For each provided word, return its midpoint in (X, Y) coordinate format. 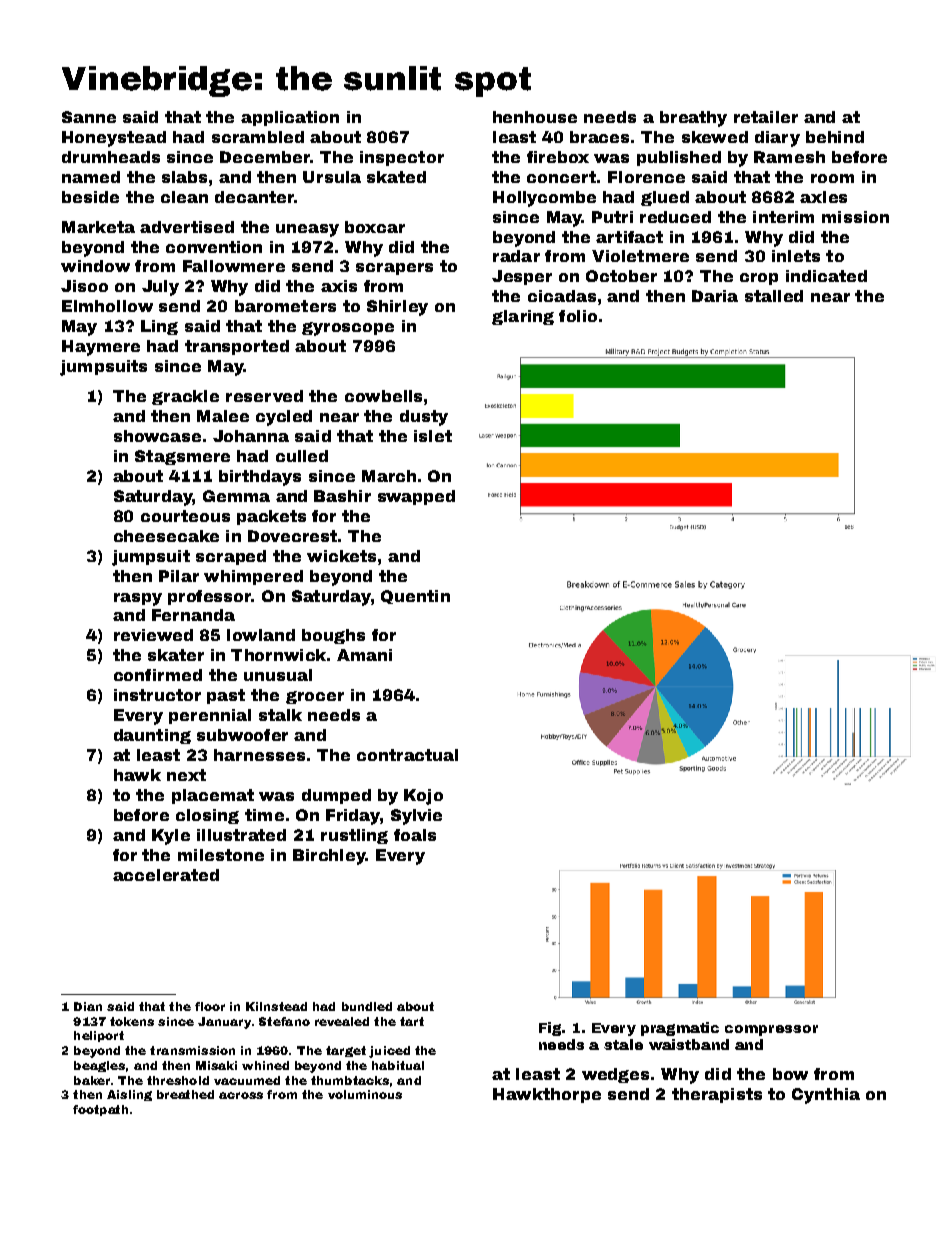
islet (433, 436)
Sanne (89, 117)
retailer (766, 117)
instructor (157, 695)
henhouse (535, 117)
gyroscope (348, 329)
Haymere (101, 348)
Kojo (423, 797)
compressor (771, 1030)
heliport (99, 1036)
